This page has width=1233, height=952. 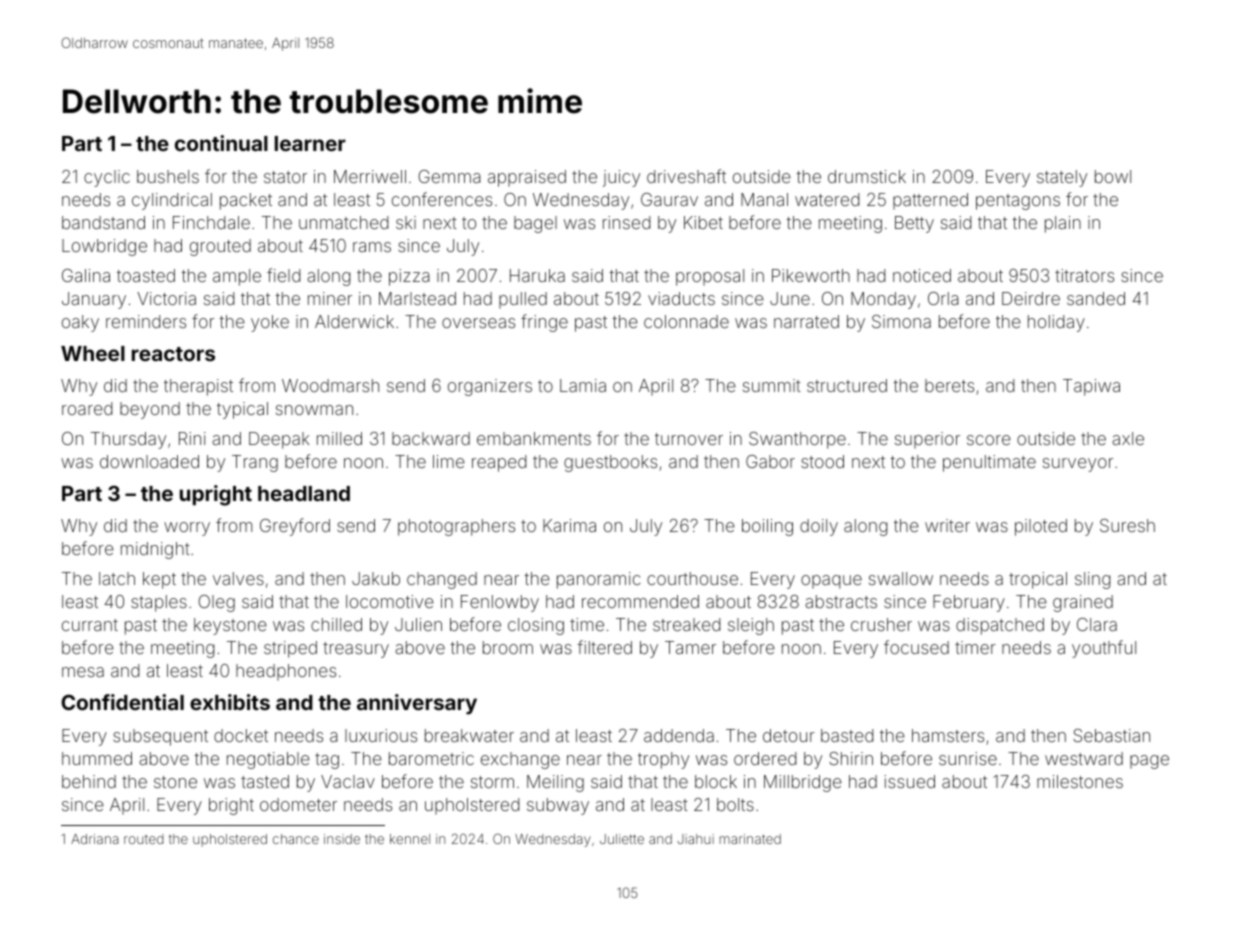 What do you see at coordinates (692, 578) in the page?
I see `courthouse` at bounding box center [692, 578].
